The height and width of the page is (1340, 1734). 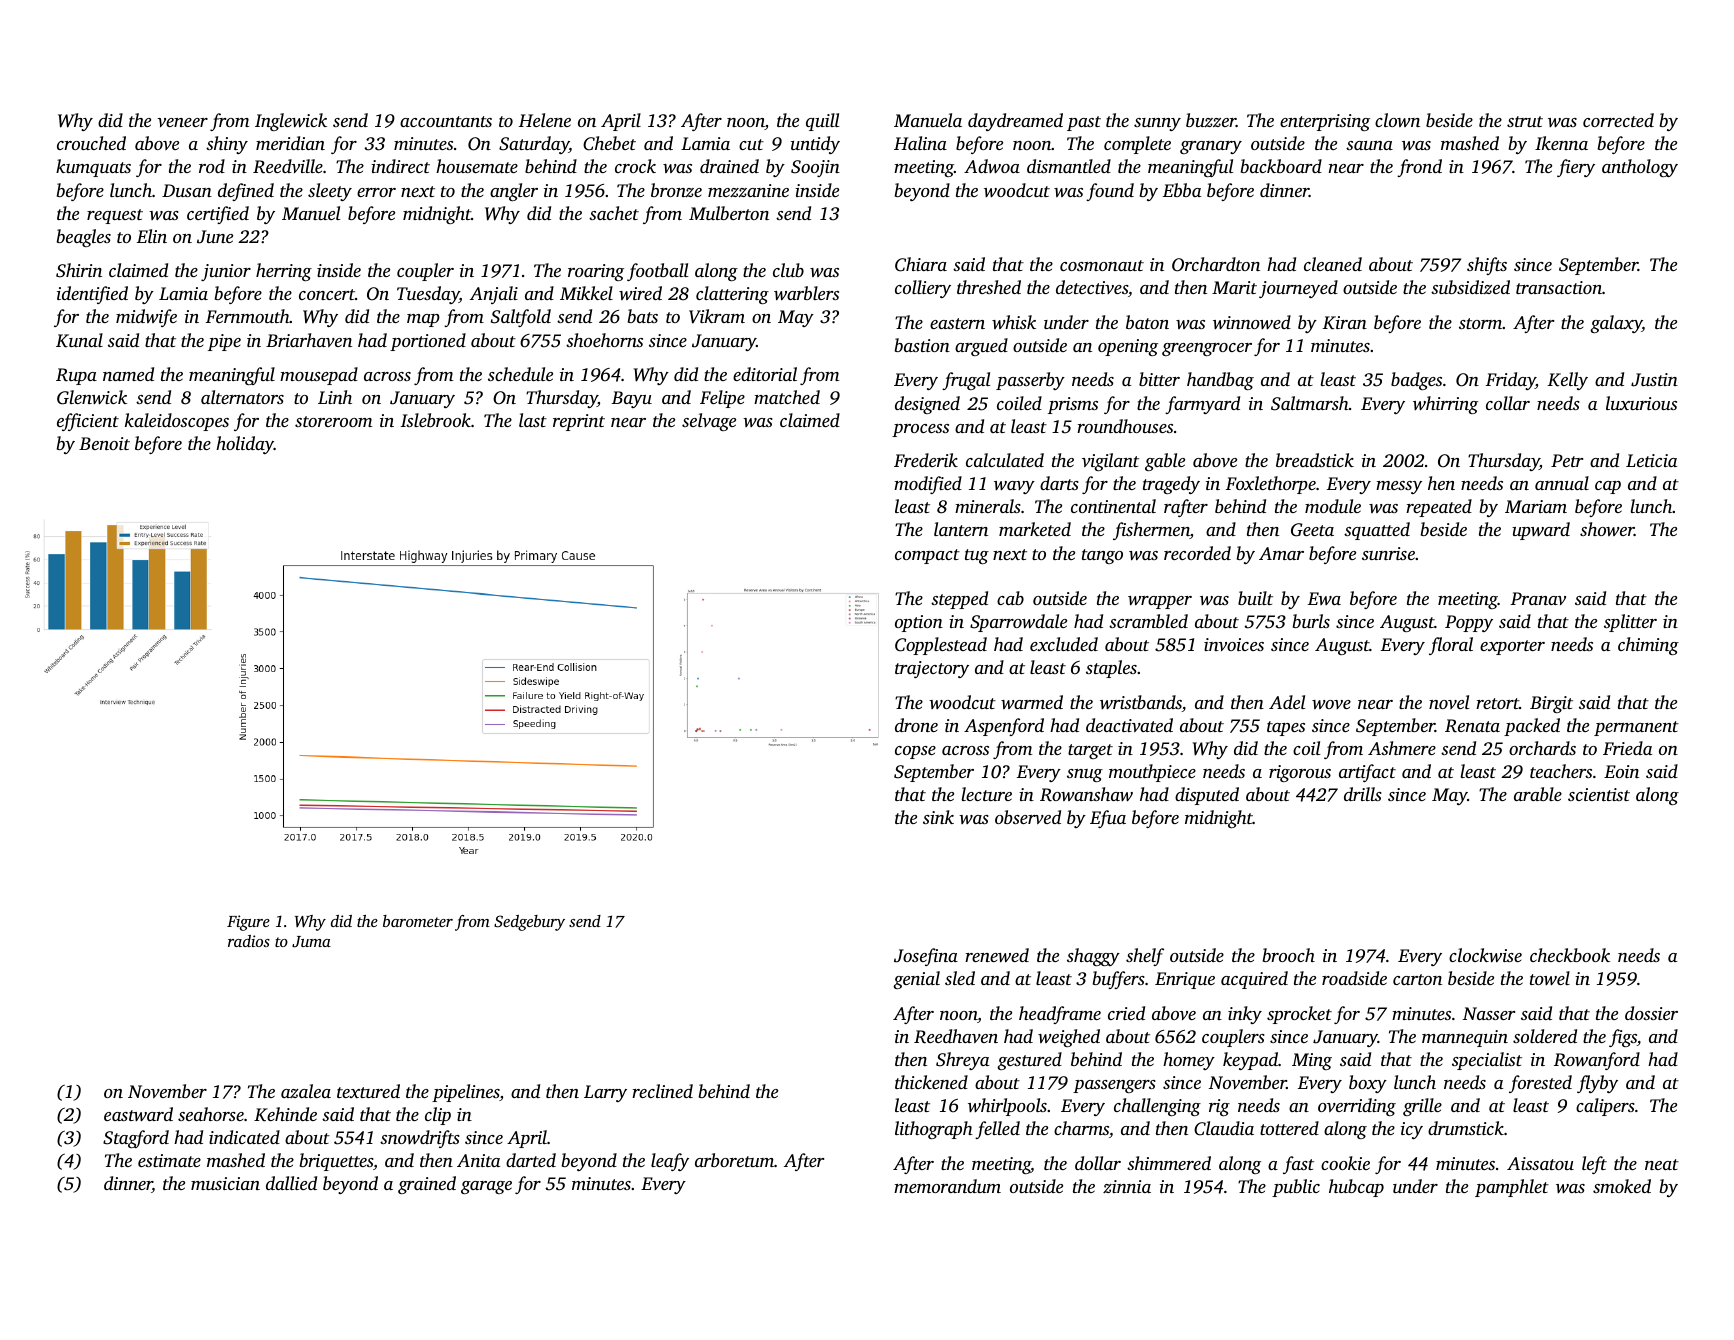 What do you see at coordinates (1397, 120) in the page?
I see `clown` at bounding box center [1397, 120].
